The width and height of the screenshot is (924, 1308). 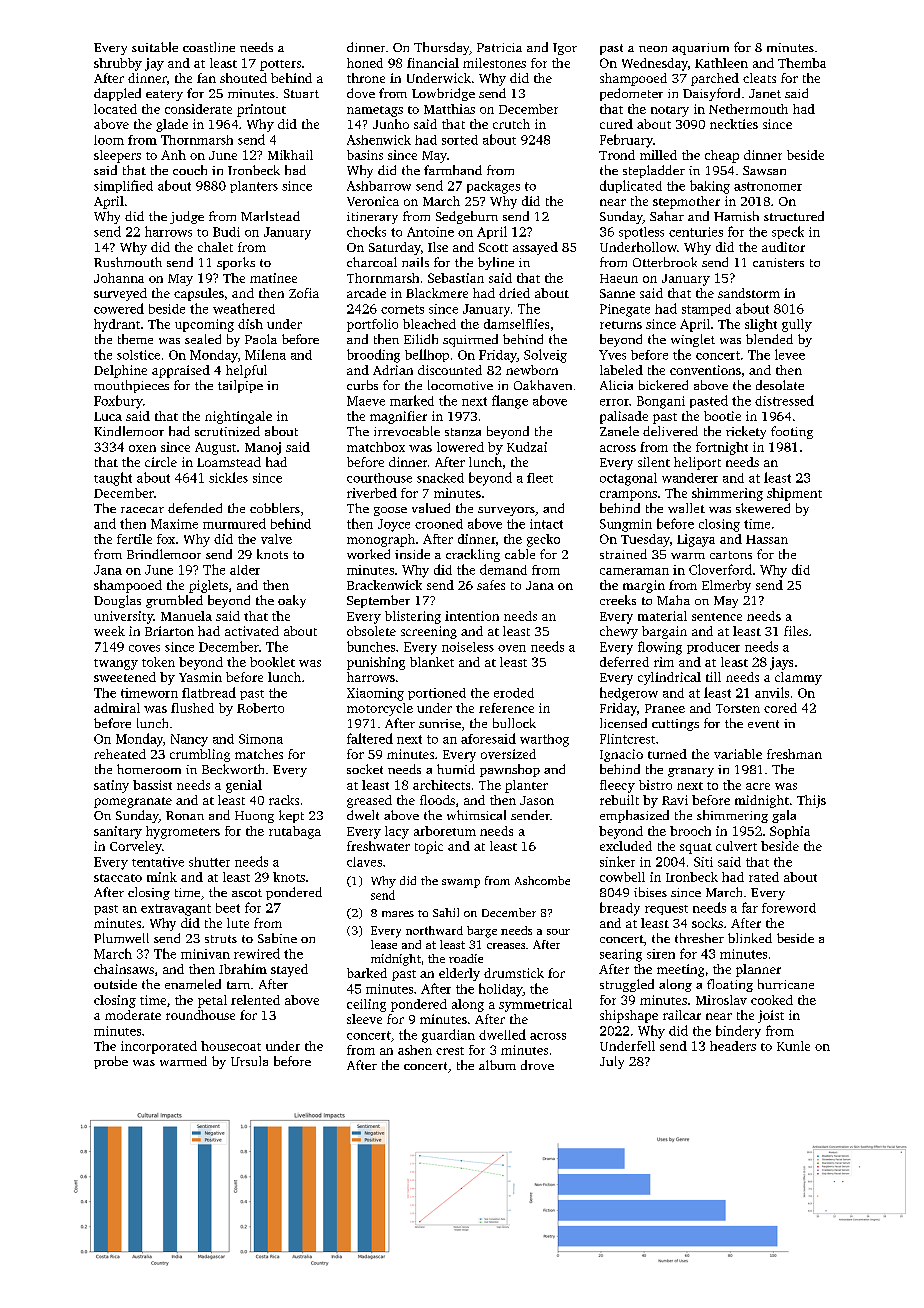 I want to click on licensed, so click(x=623, y=723).
